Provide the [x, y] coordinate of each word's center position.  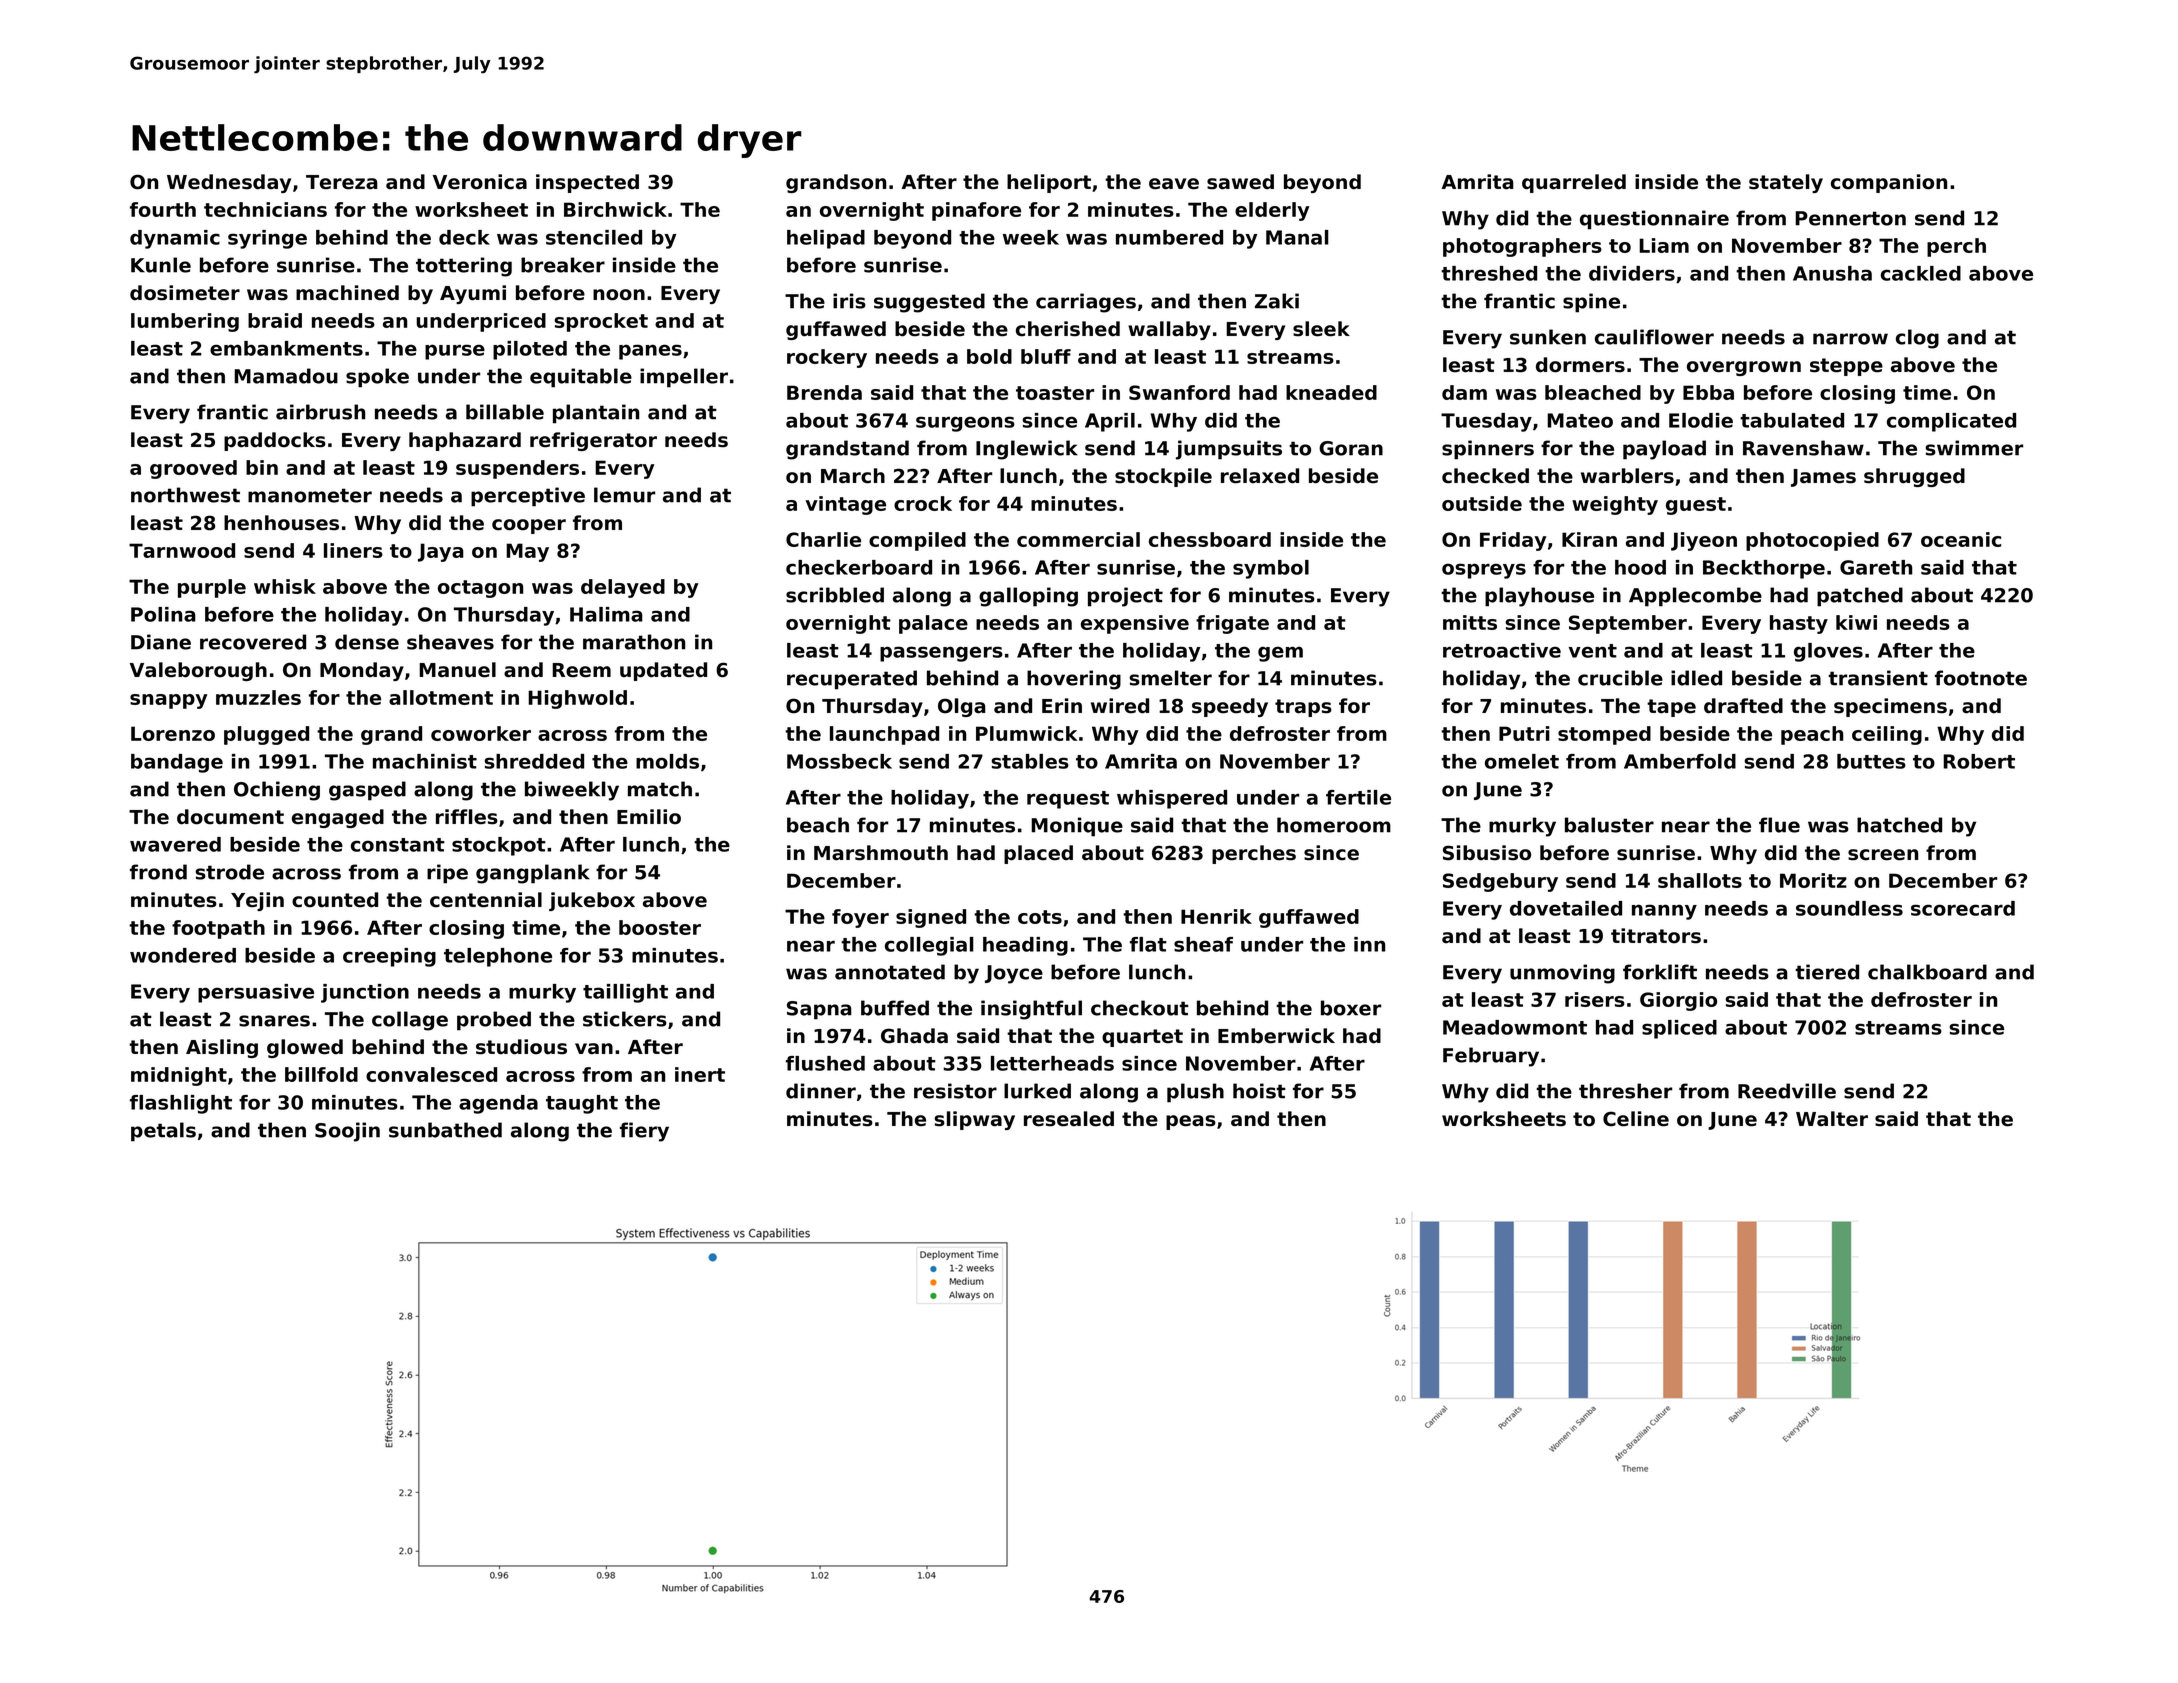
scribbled [835, 595]
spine [1591, 303]
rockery [827, 358]
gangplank [533, 874]
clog [1917, 339]
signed [931, 918]
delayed [623, 588]
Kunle [161, 265]
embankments [286, 348]
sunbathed [445, 1130]
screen [1883, 855]
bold [989, 356]
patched [1860, 597]
